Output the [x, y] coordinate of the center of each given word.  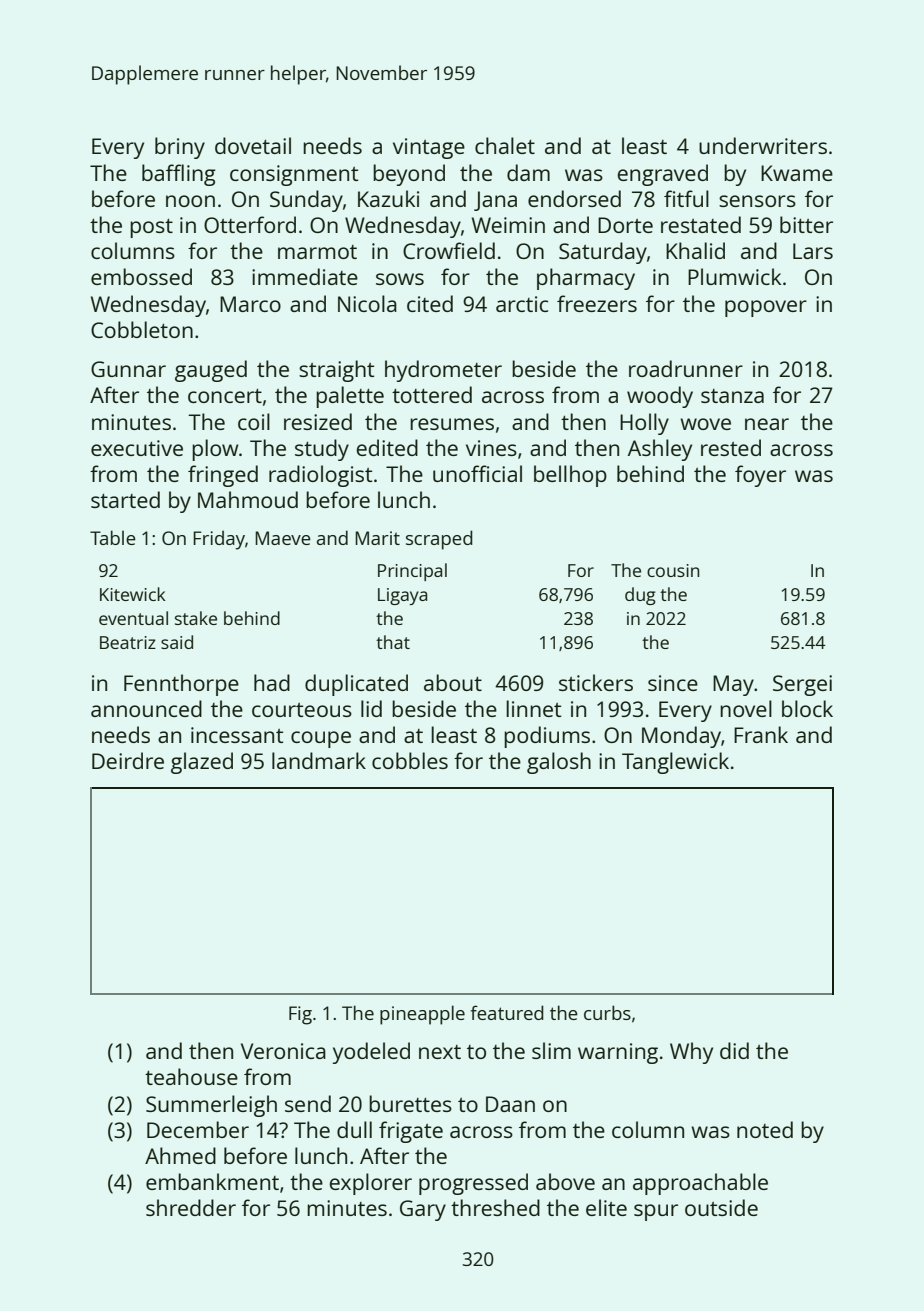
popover [766, 308]
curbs [607, 1012]
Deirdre [128, 760]
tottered [432, 394]
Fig [300, 1015]
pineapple [422, 1015]
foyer [760, 476]
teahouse [191, 1076]
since [673, 683]
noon [190, 201]
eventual [133, 618]
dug [640, 596]
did [734, 1050]
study [322, 450]
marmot [317, 252]
